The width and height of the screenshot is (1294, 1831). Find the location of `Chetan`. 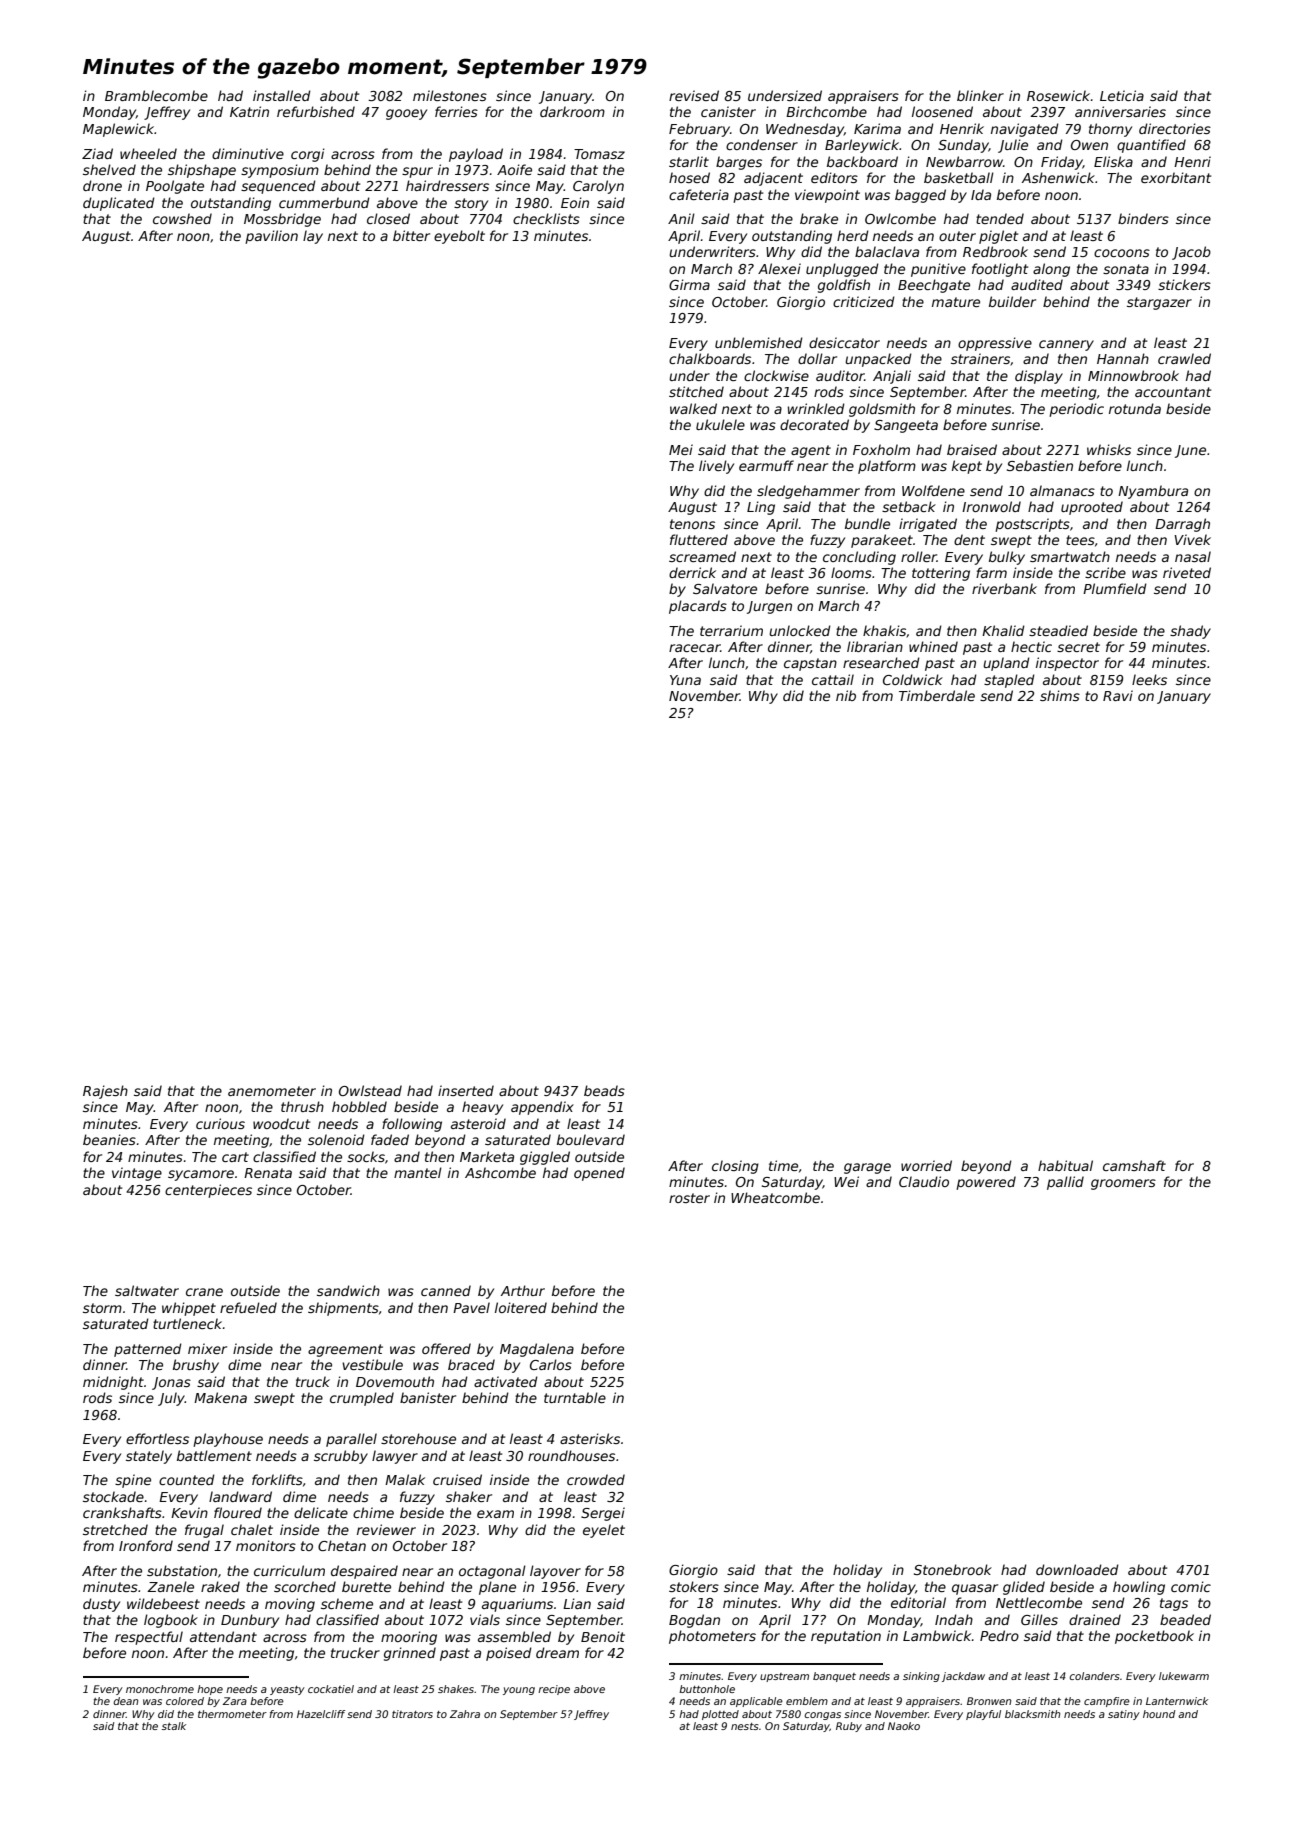

Chetan is located at coordinates (342, 1545).
